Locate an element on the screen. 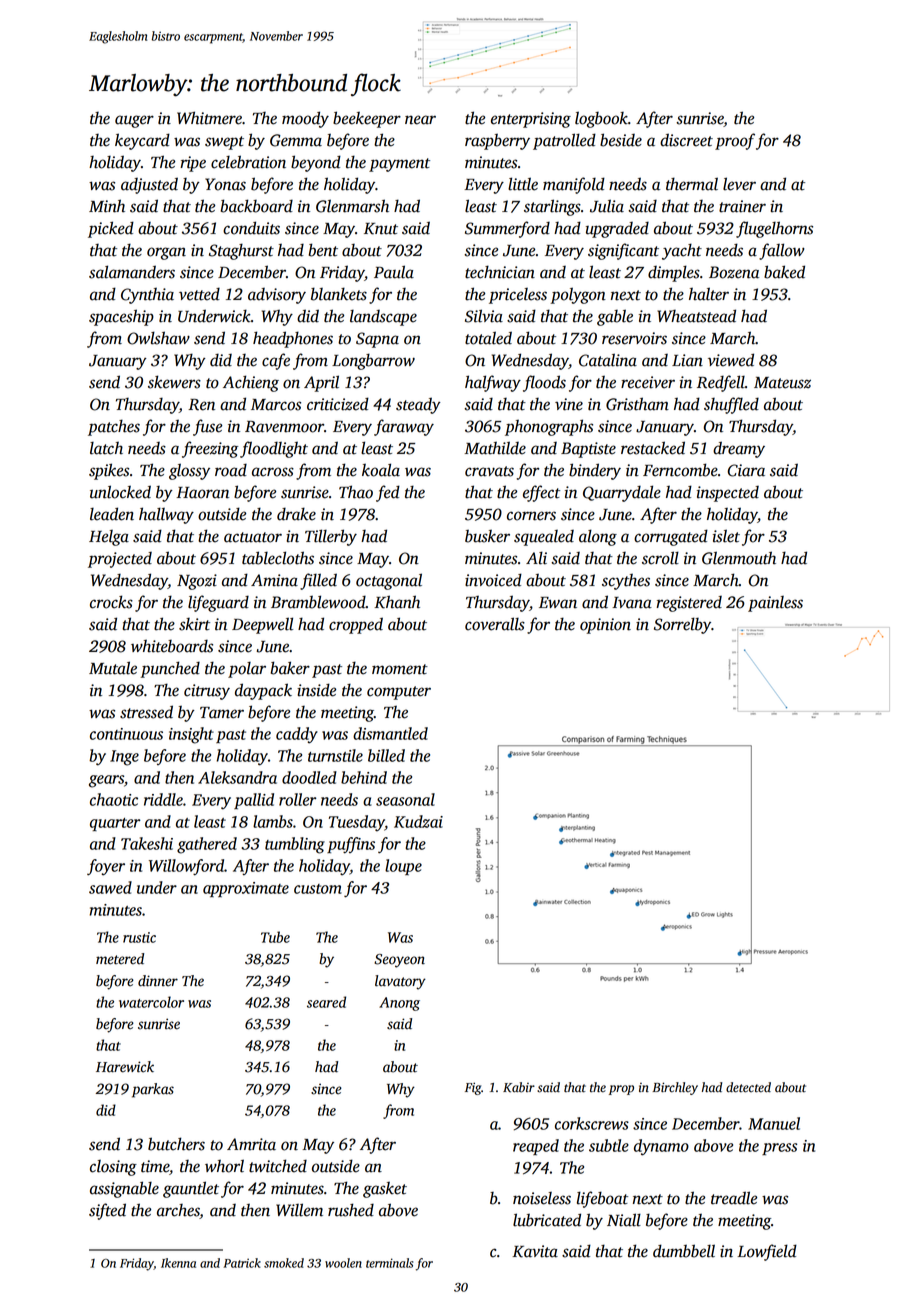  raspberry is located at coordinates (497, 142).
